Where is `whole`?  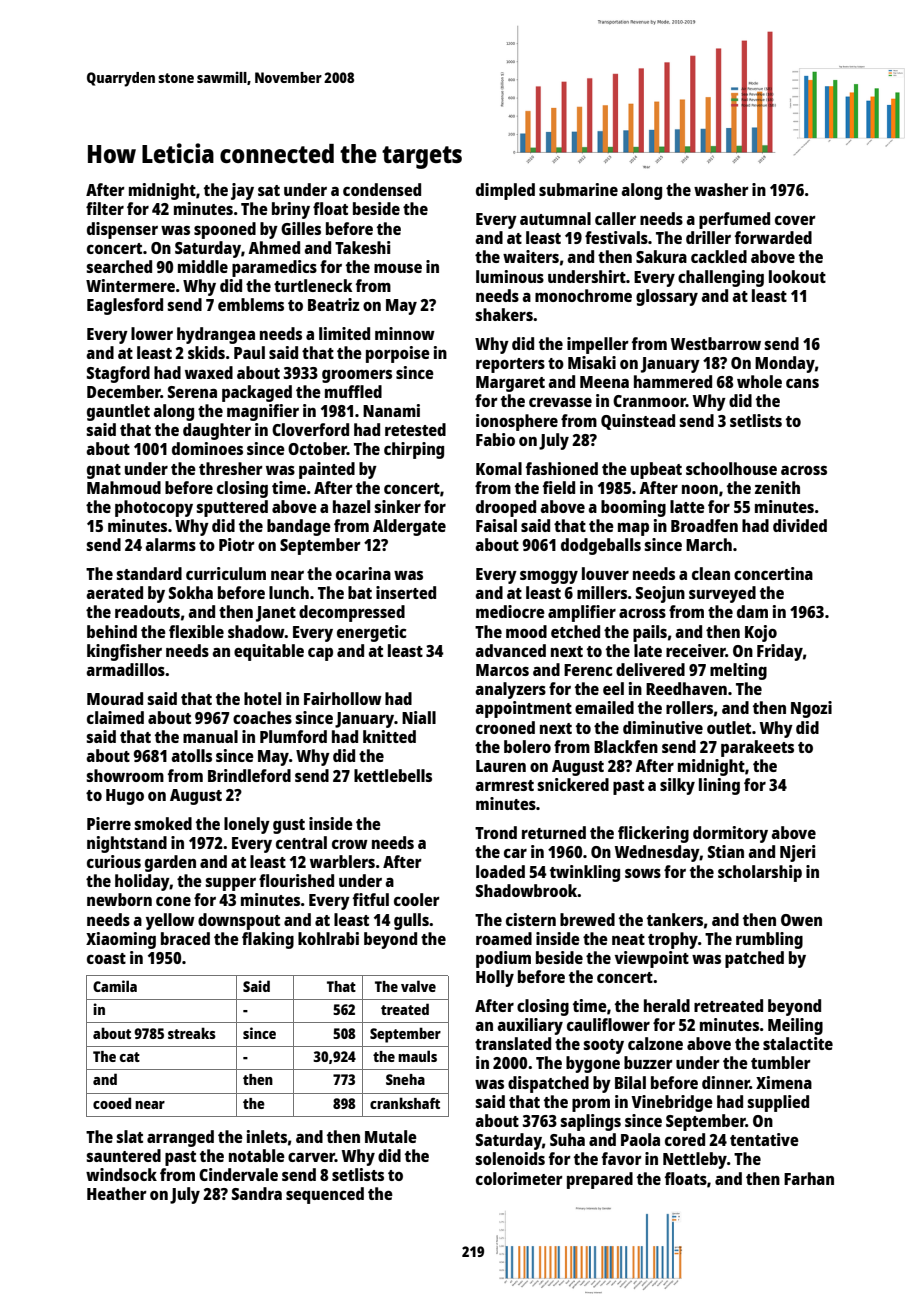
whole is located at coordinates (759, 381).
